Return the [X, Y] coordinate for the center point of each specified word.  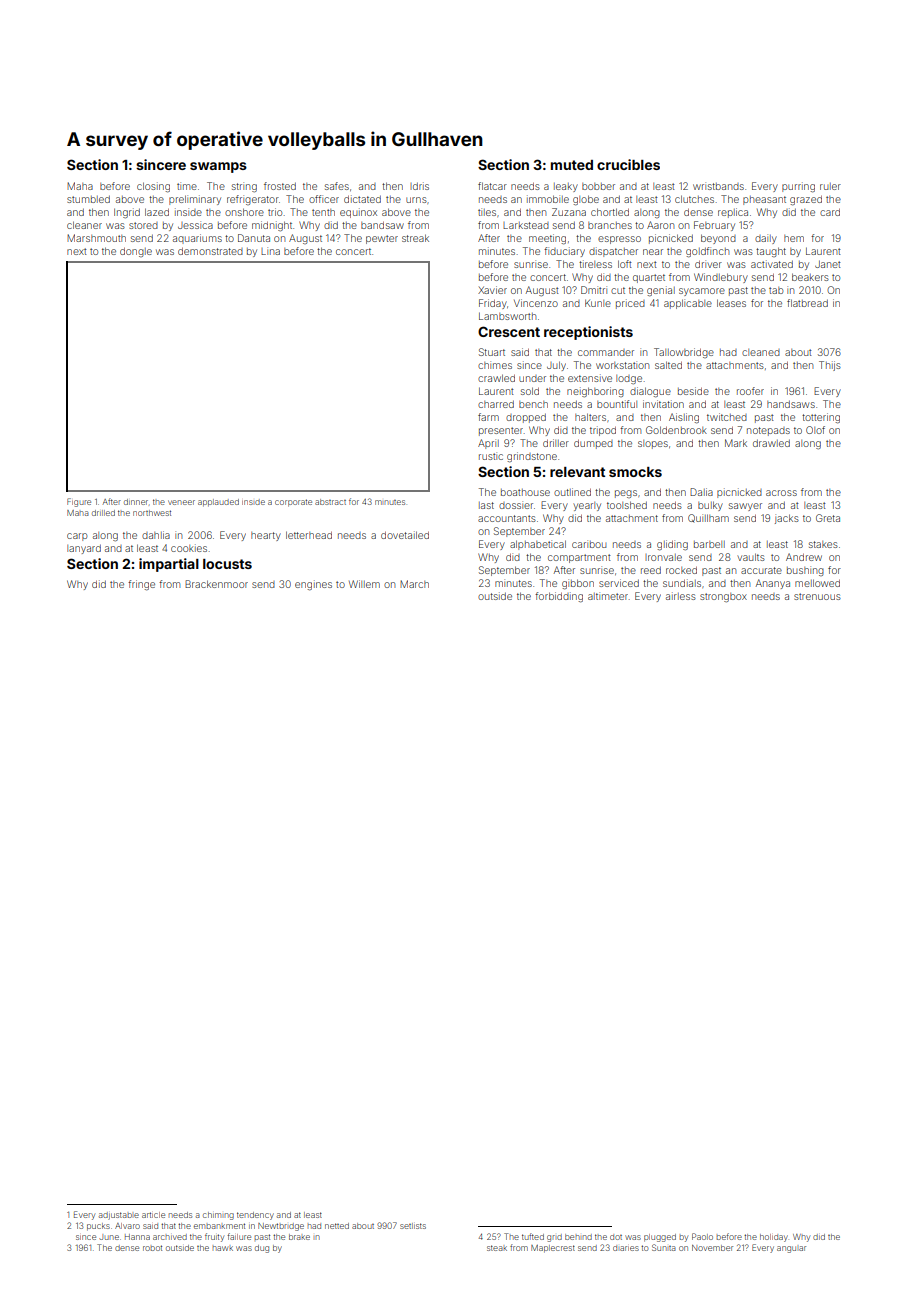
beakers [810, 277]
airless [681, 596]
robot [152, 1248]
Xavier [492, 290]
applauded [218, 503]
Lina [270, 251]
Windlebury [721, 278]
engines [313, 585]
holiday [774, 1238]
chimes [495, 365]
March [414, 584]
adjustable [119, 1216]
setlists [413, 1226]
